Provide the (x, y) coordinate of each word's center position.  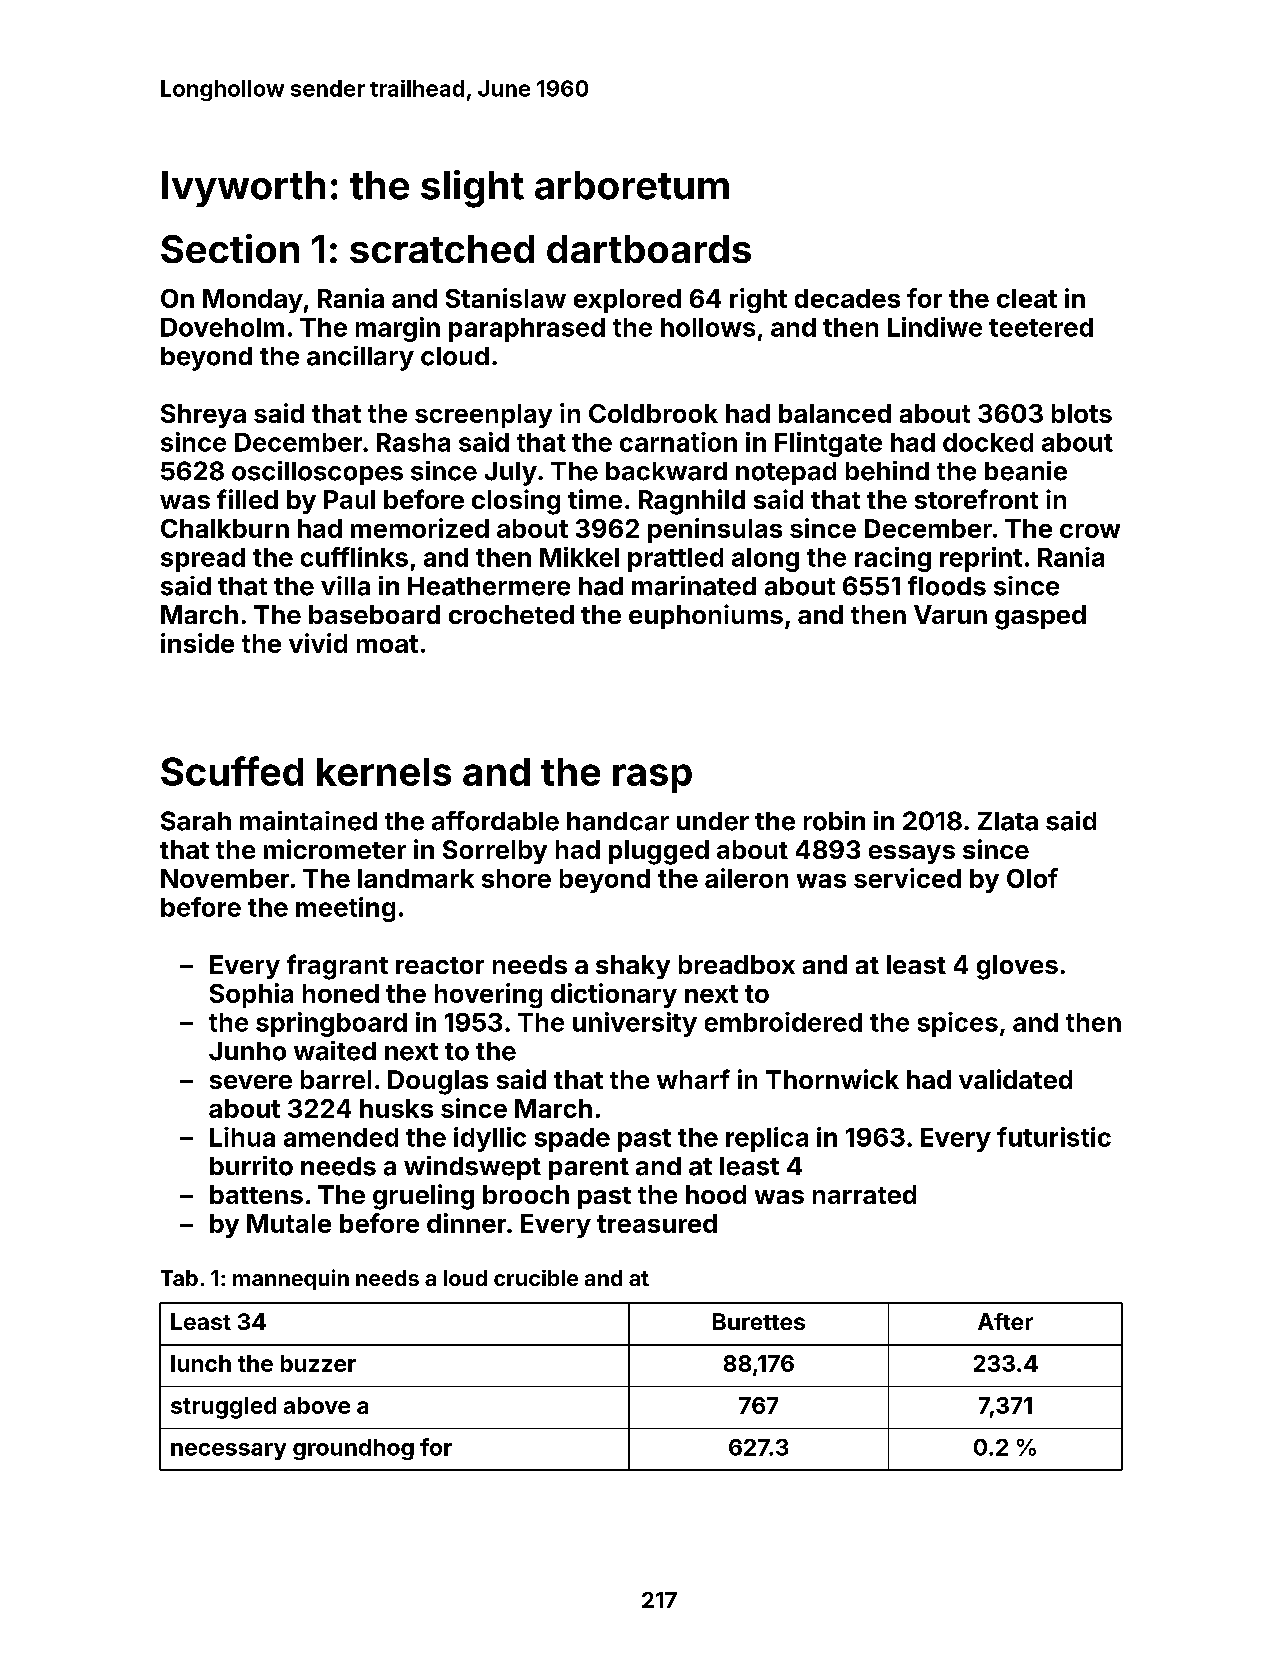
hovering (488, 995)
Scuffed (232, 771)
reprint (981, 559)
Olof (1032, 878)
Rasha (413, 442)
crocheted (511, 614)
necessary (228, 1451)
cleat (1027, 298)
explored (627, 301)
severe (251, 1082)
